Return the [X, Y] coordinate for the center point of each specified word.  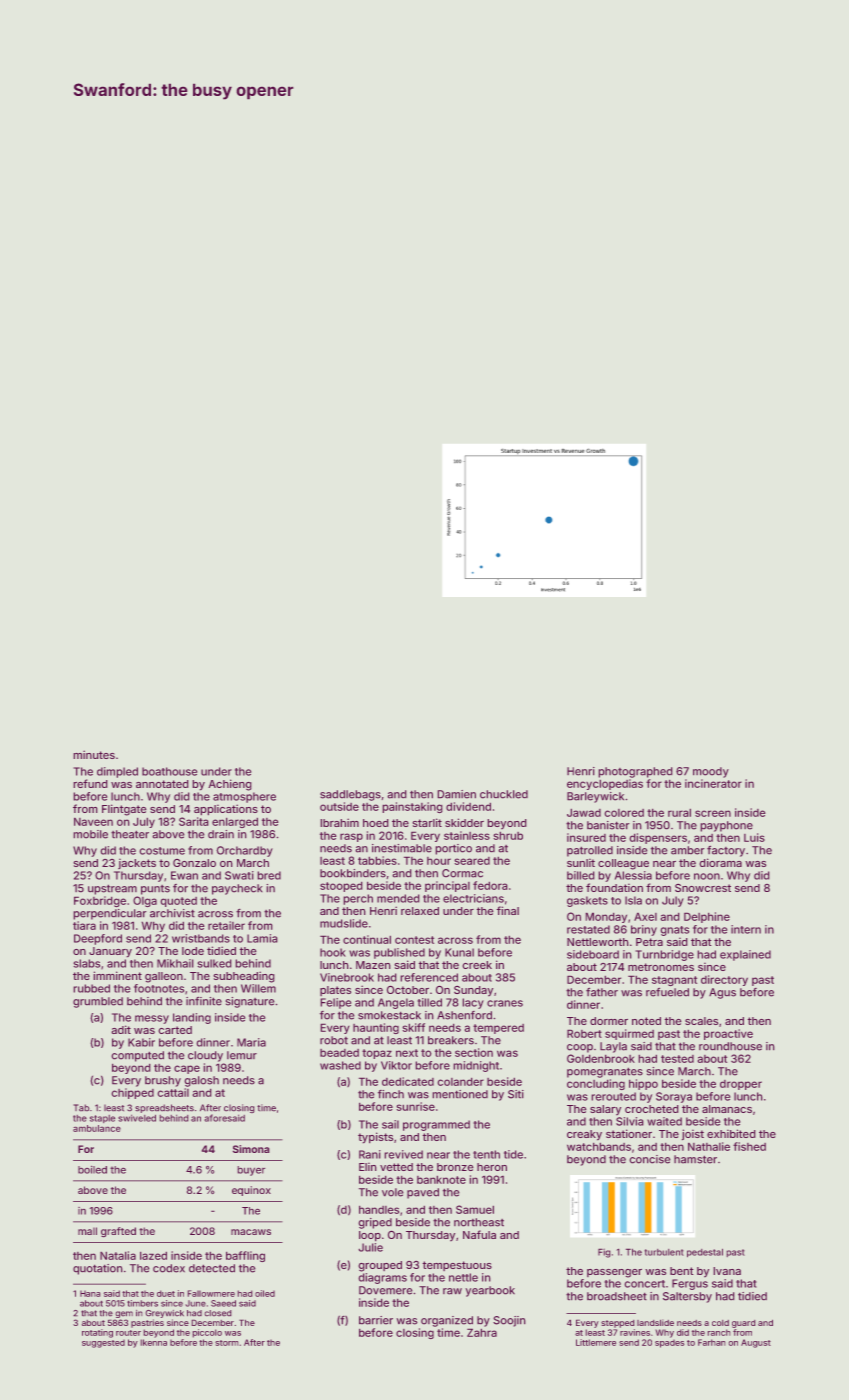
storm [227, 1343]
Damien [456, 794]
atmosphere [244, 797]
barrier [376, 1320]
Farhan [712, 1342]
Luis [754, 837]
